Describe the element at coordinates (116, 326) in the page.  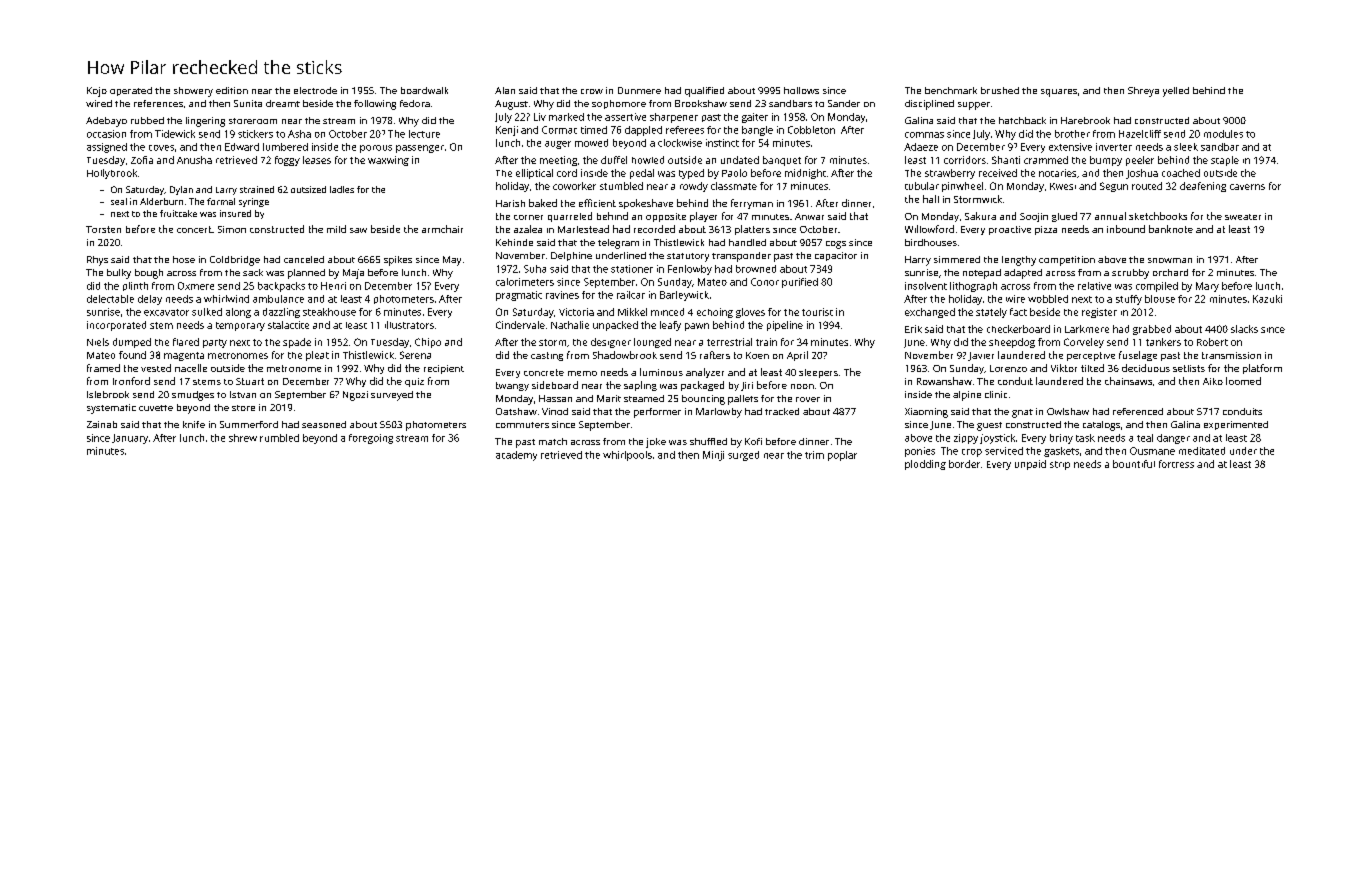
I see `incorporated` at that location.
